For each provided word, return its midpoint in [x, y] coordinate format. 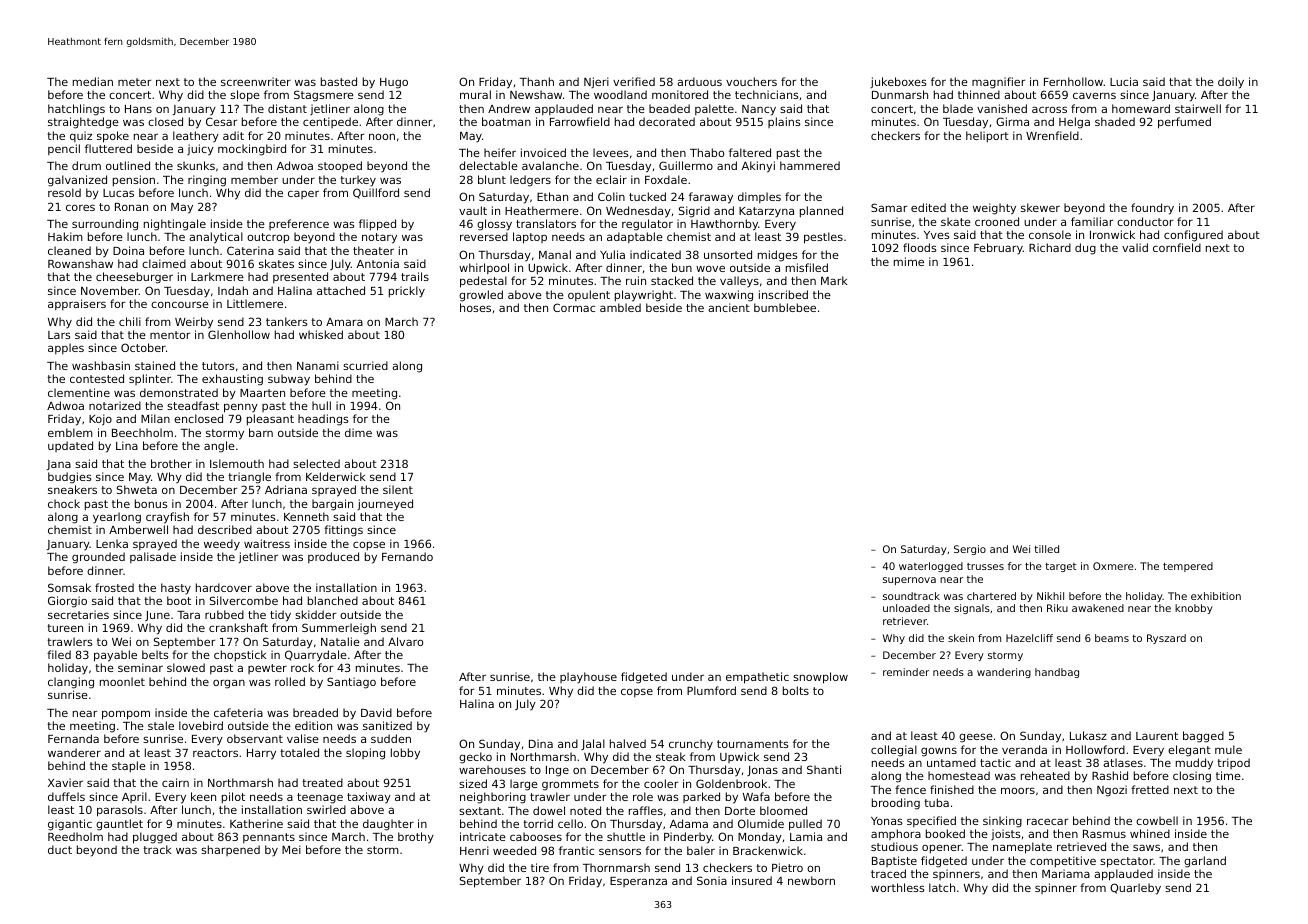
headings [323, 420]
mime [909, 261]
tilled [1046, 549]
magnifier [999, 83]
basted [339, 81]
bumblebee [785, 307]
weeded [514, 850]
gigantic [70, 825]
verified [634, 81]
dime [358, 432]
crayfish [167, 518]
